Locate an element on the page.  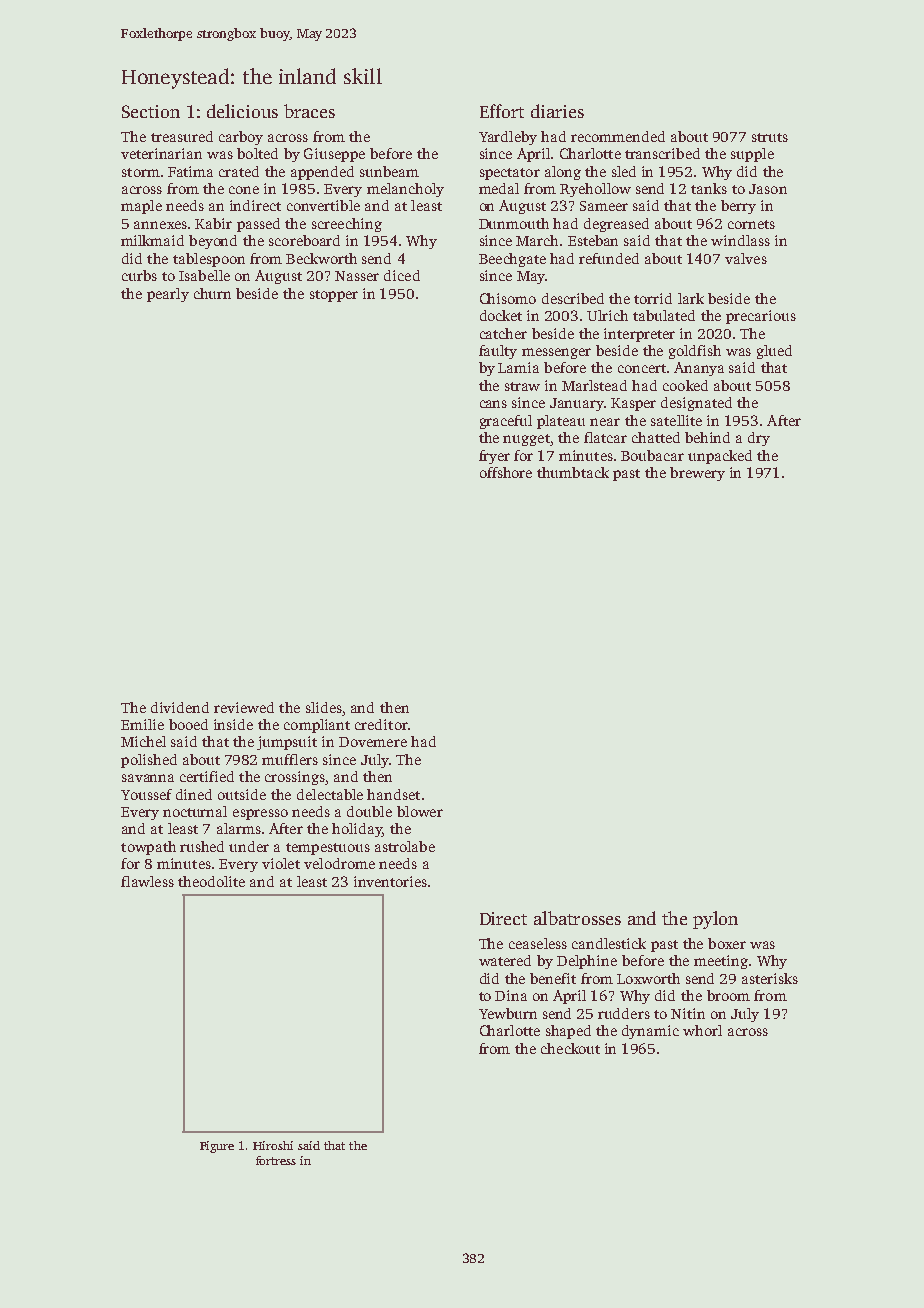
brewery is located at coordinates (697, 474).
